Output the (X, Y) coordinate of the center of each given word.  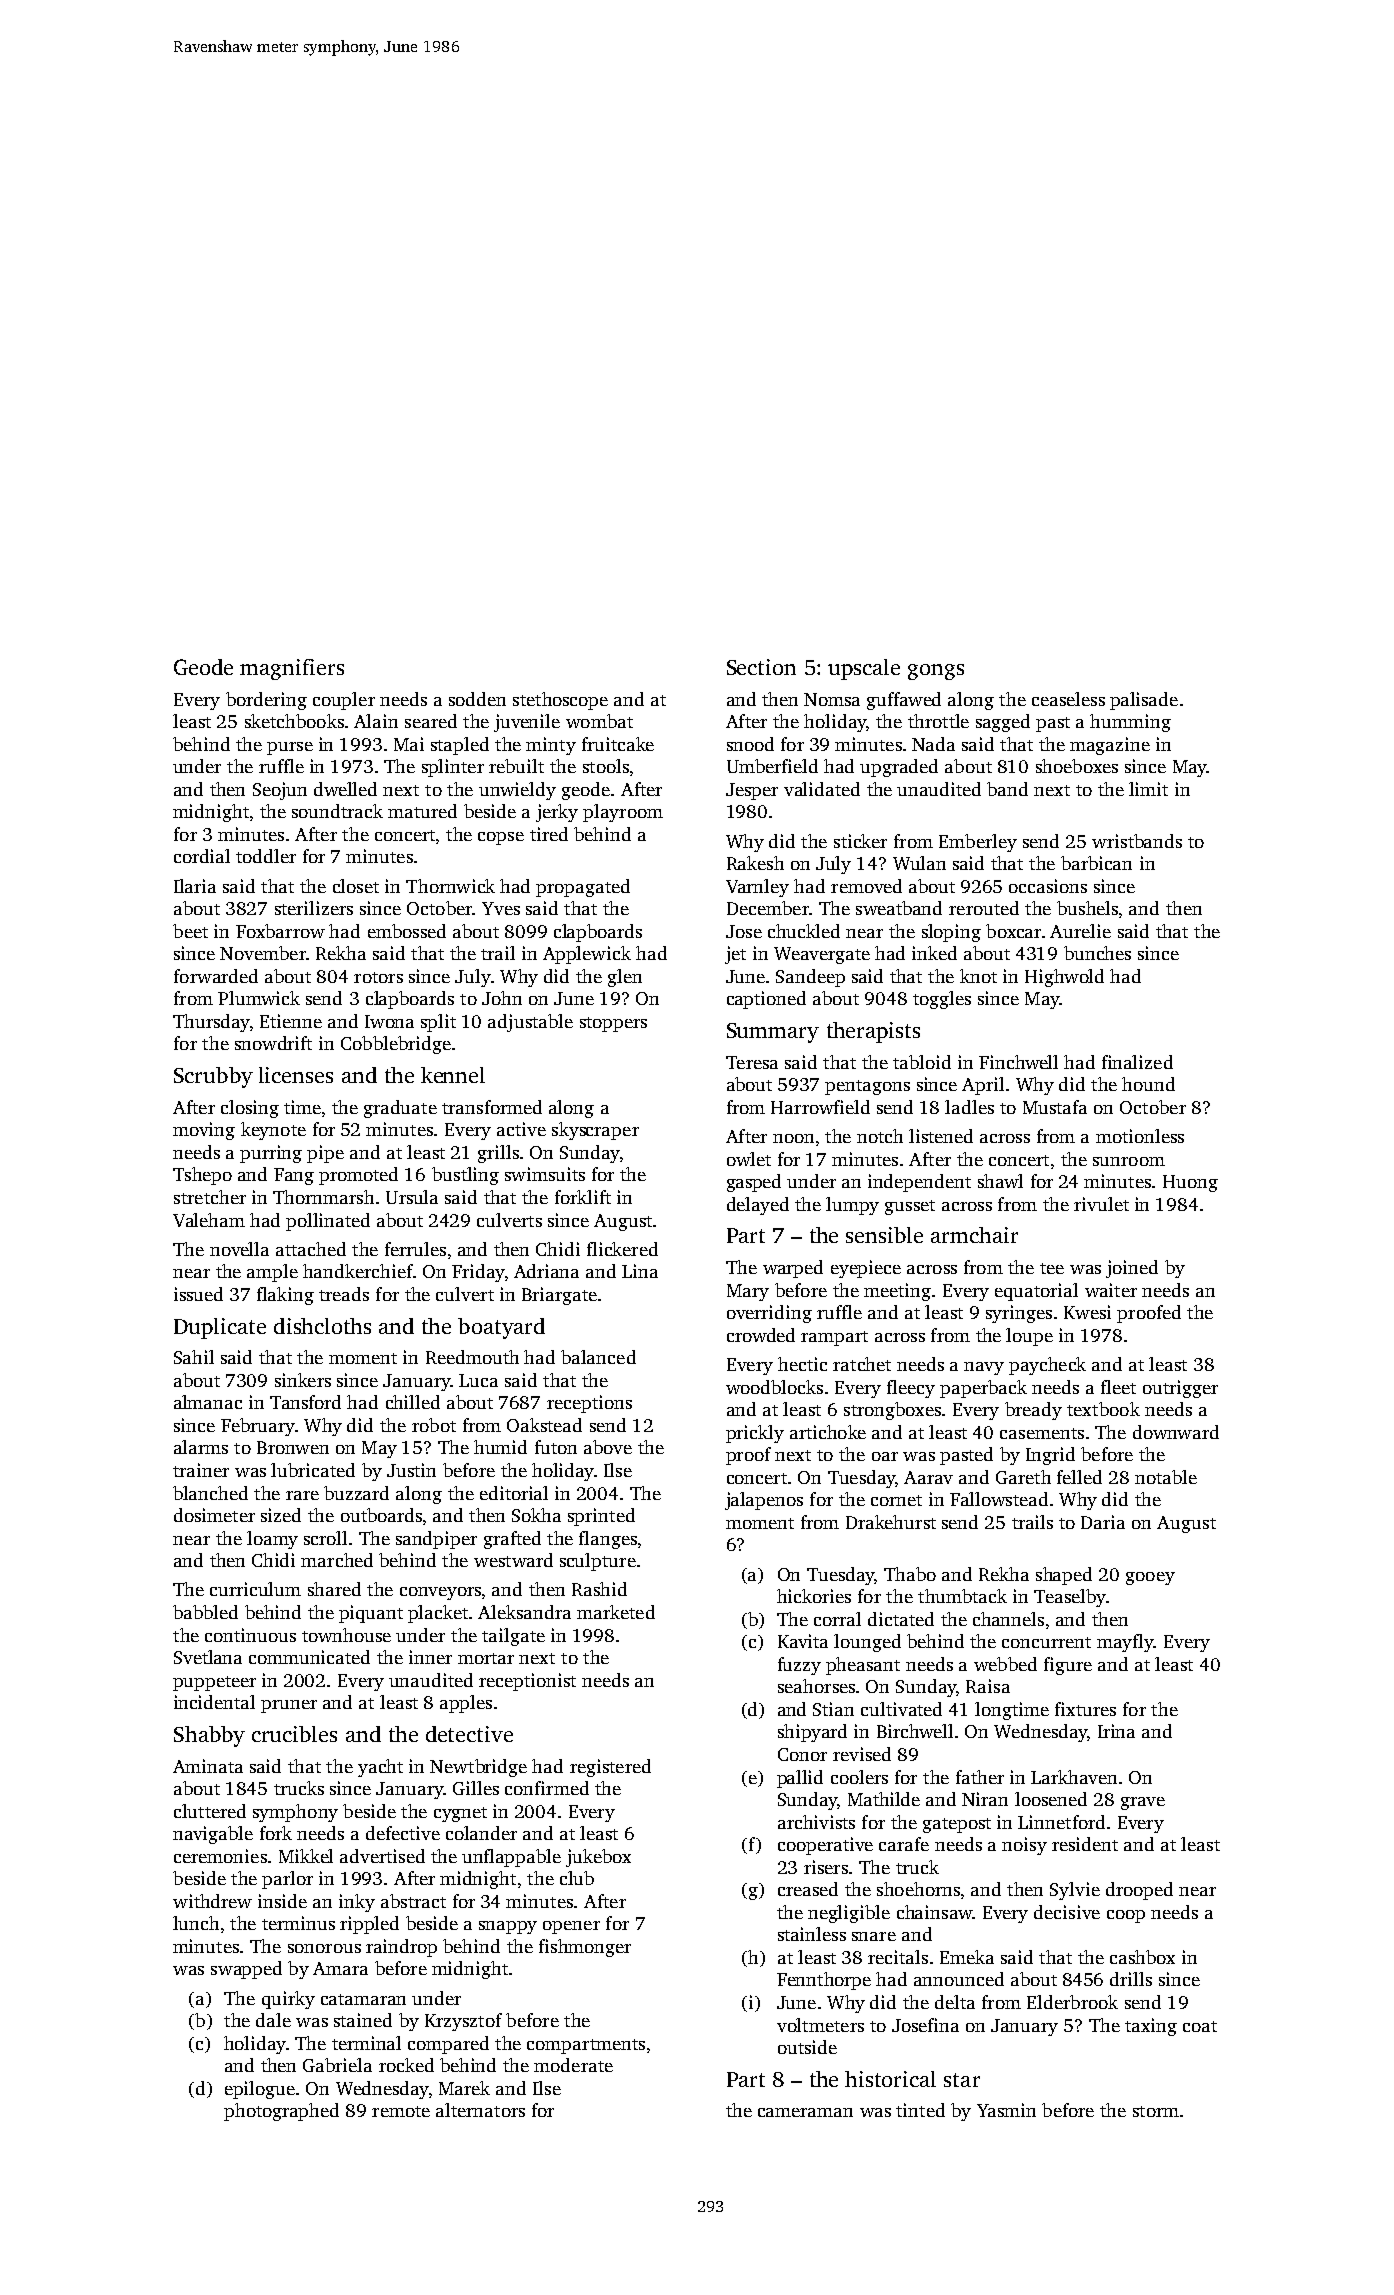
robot (434, 1425)
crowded (761, 1335)
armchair (974, 1235)
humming (1130, 723)
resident (1085, 1844)
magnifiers (292, 669)
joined (1132, 1269)
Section (761, 667)
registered (610, 1768)
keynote (273, 1131)
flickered (622, 1249)
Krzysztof (463, 2022)
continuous (250, 1635)
